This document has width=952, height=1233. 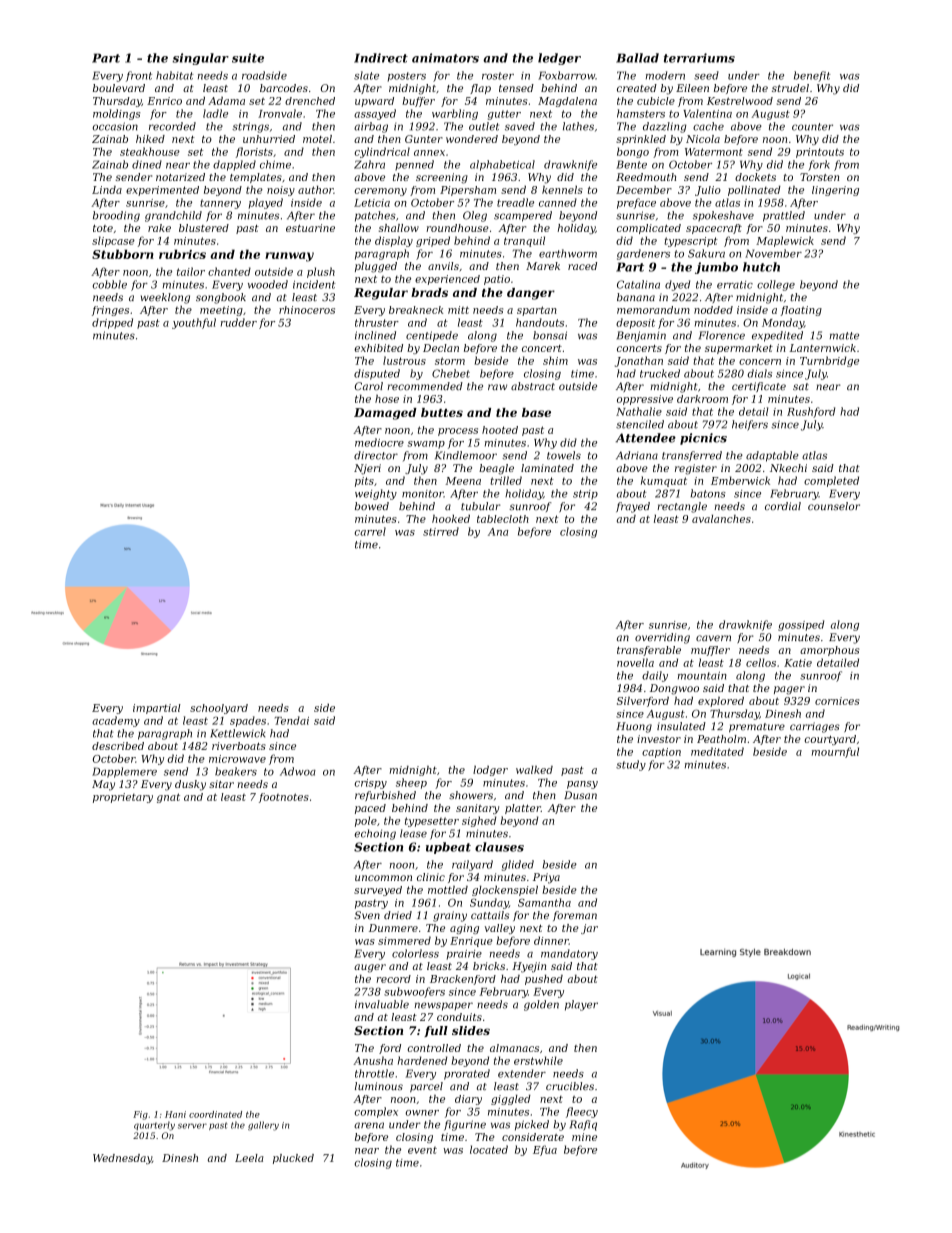 What do you see at coordinates (581, 1005) in the document?
I see `player` at bounding box center [581, 1005].
